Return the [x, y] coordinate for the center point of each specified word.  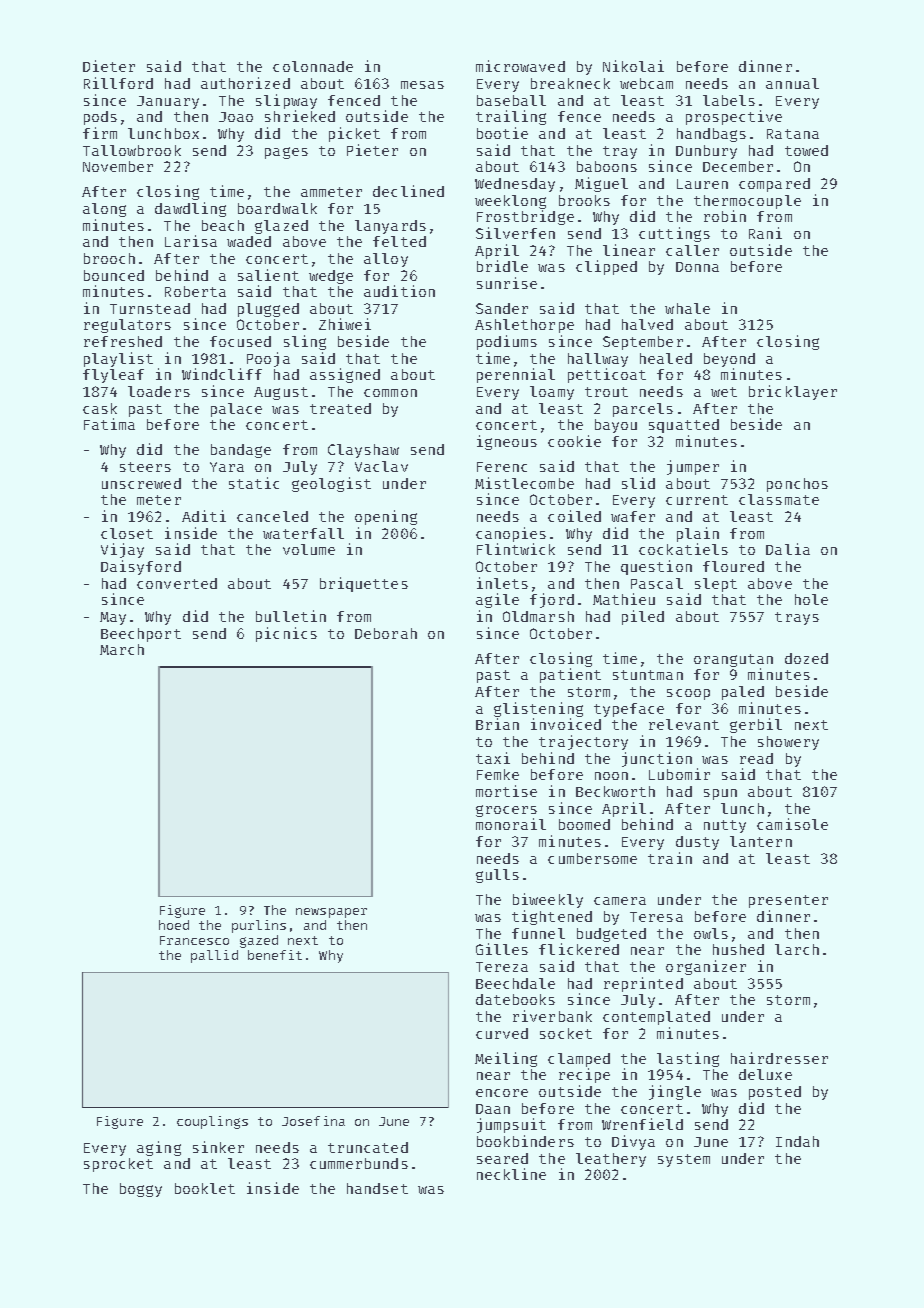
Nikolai [633, 66]
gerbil [756, 725]
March [122, 649]
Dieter [109, 66]
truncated [368, 1147]
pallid [214, 956]
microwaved [520, 66]
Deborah [386, 633]
